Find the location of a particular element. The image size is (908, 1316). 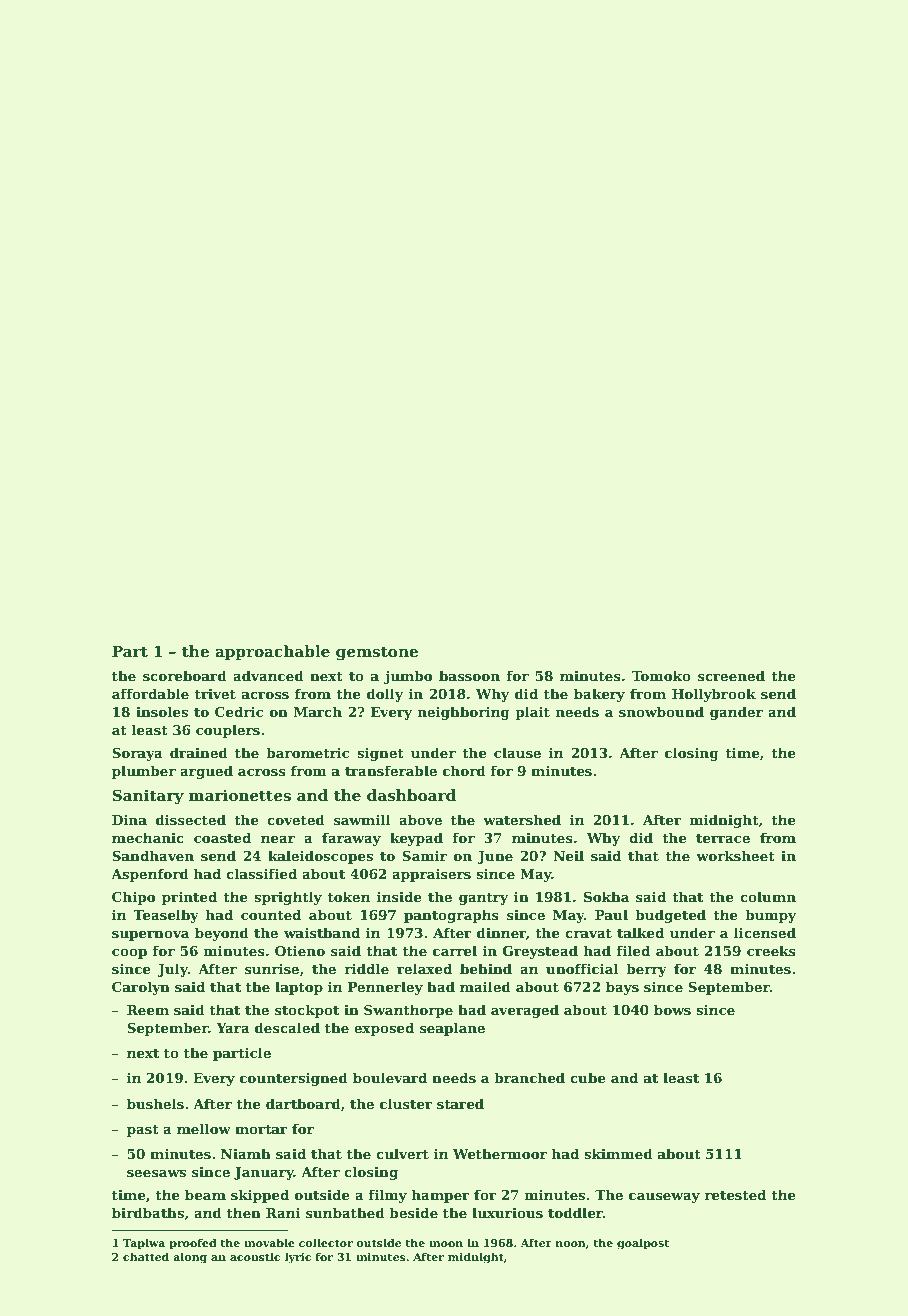

terrace is located at coordinates (723, 838).
